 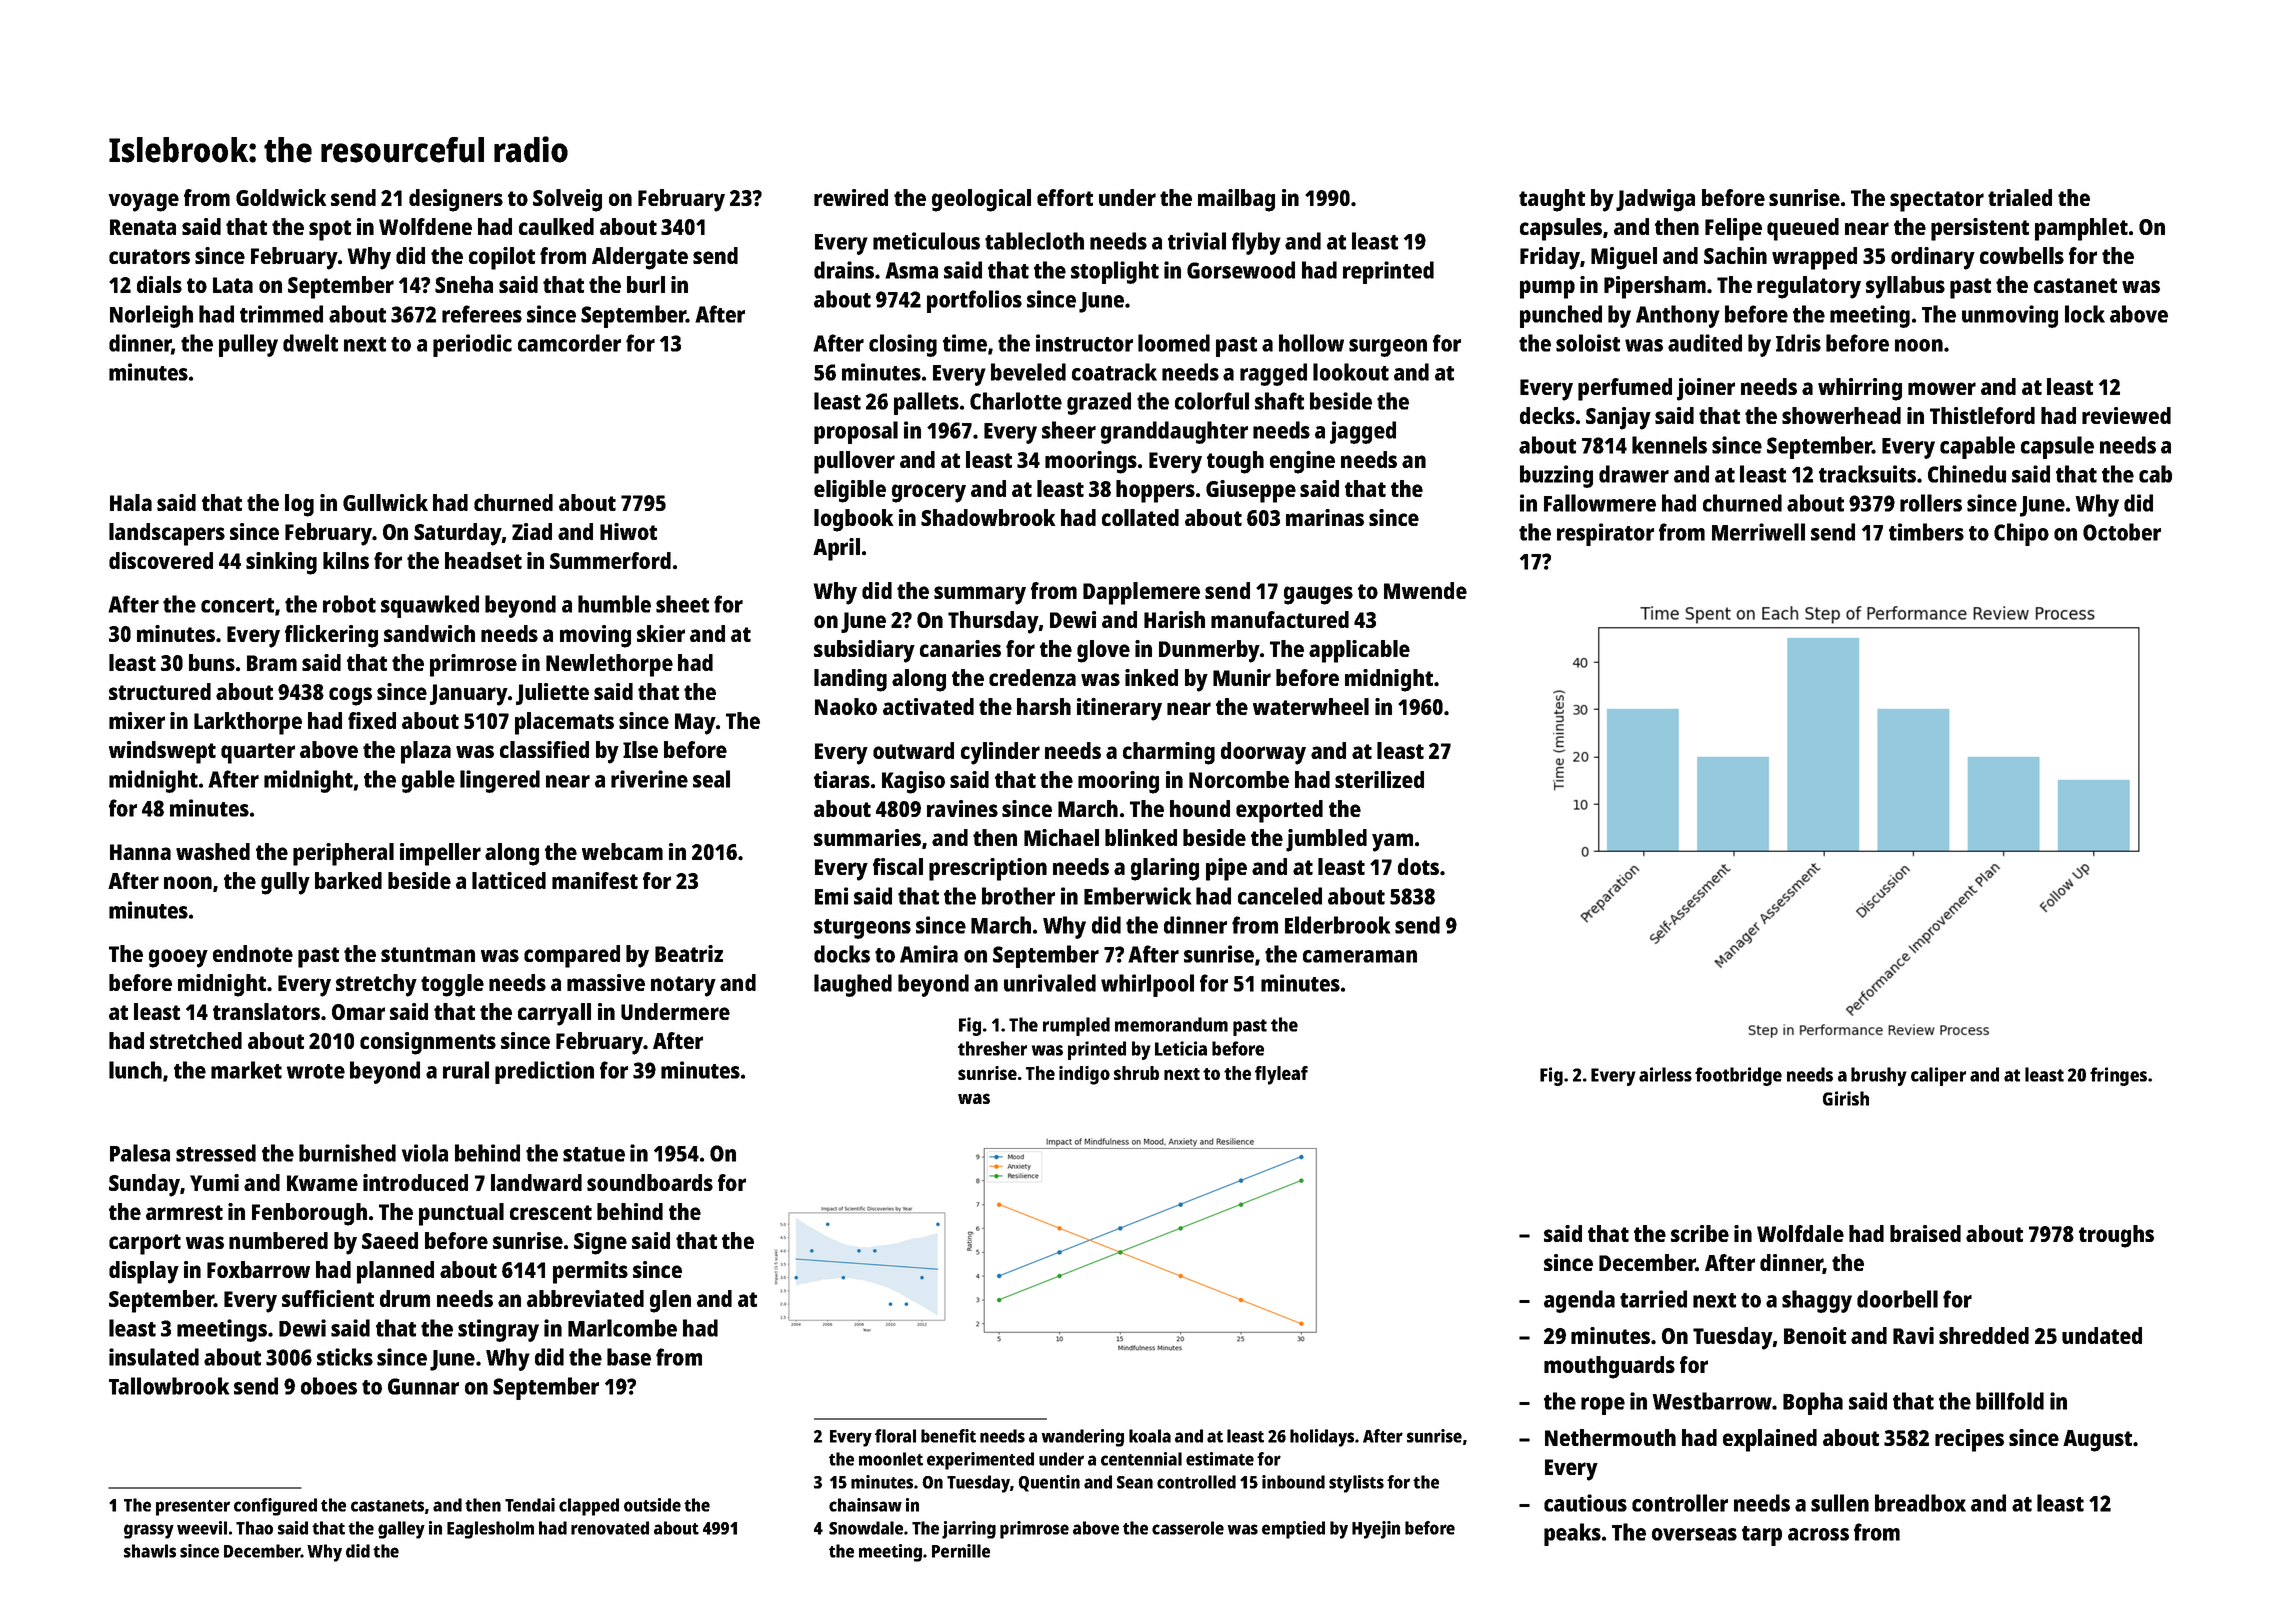 What do you see at coordinates (1897, 1299) in the screenshot?
I see `doorbell` at bounding box center [1897, 1299].
